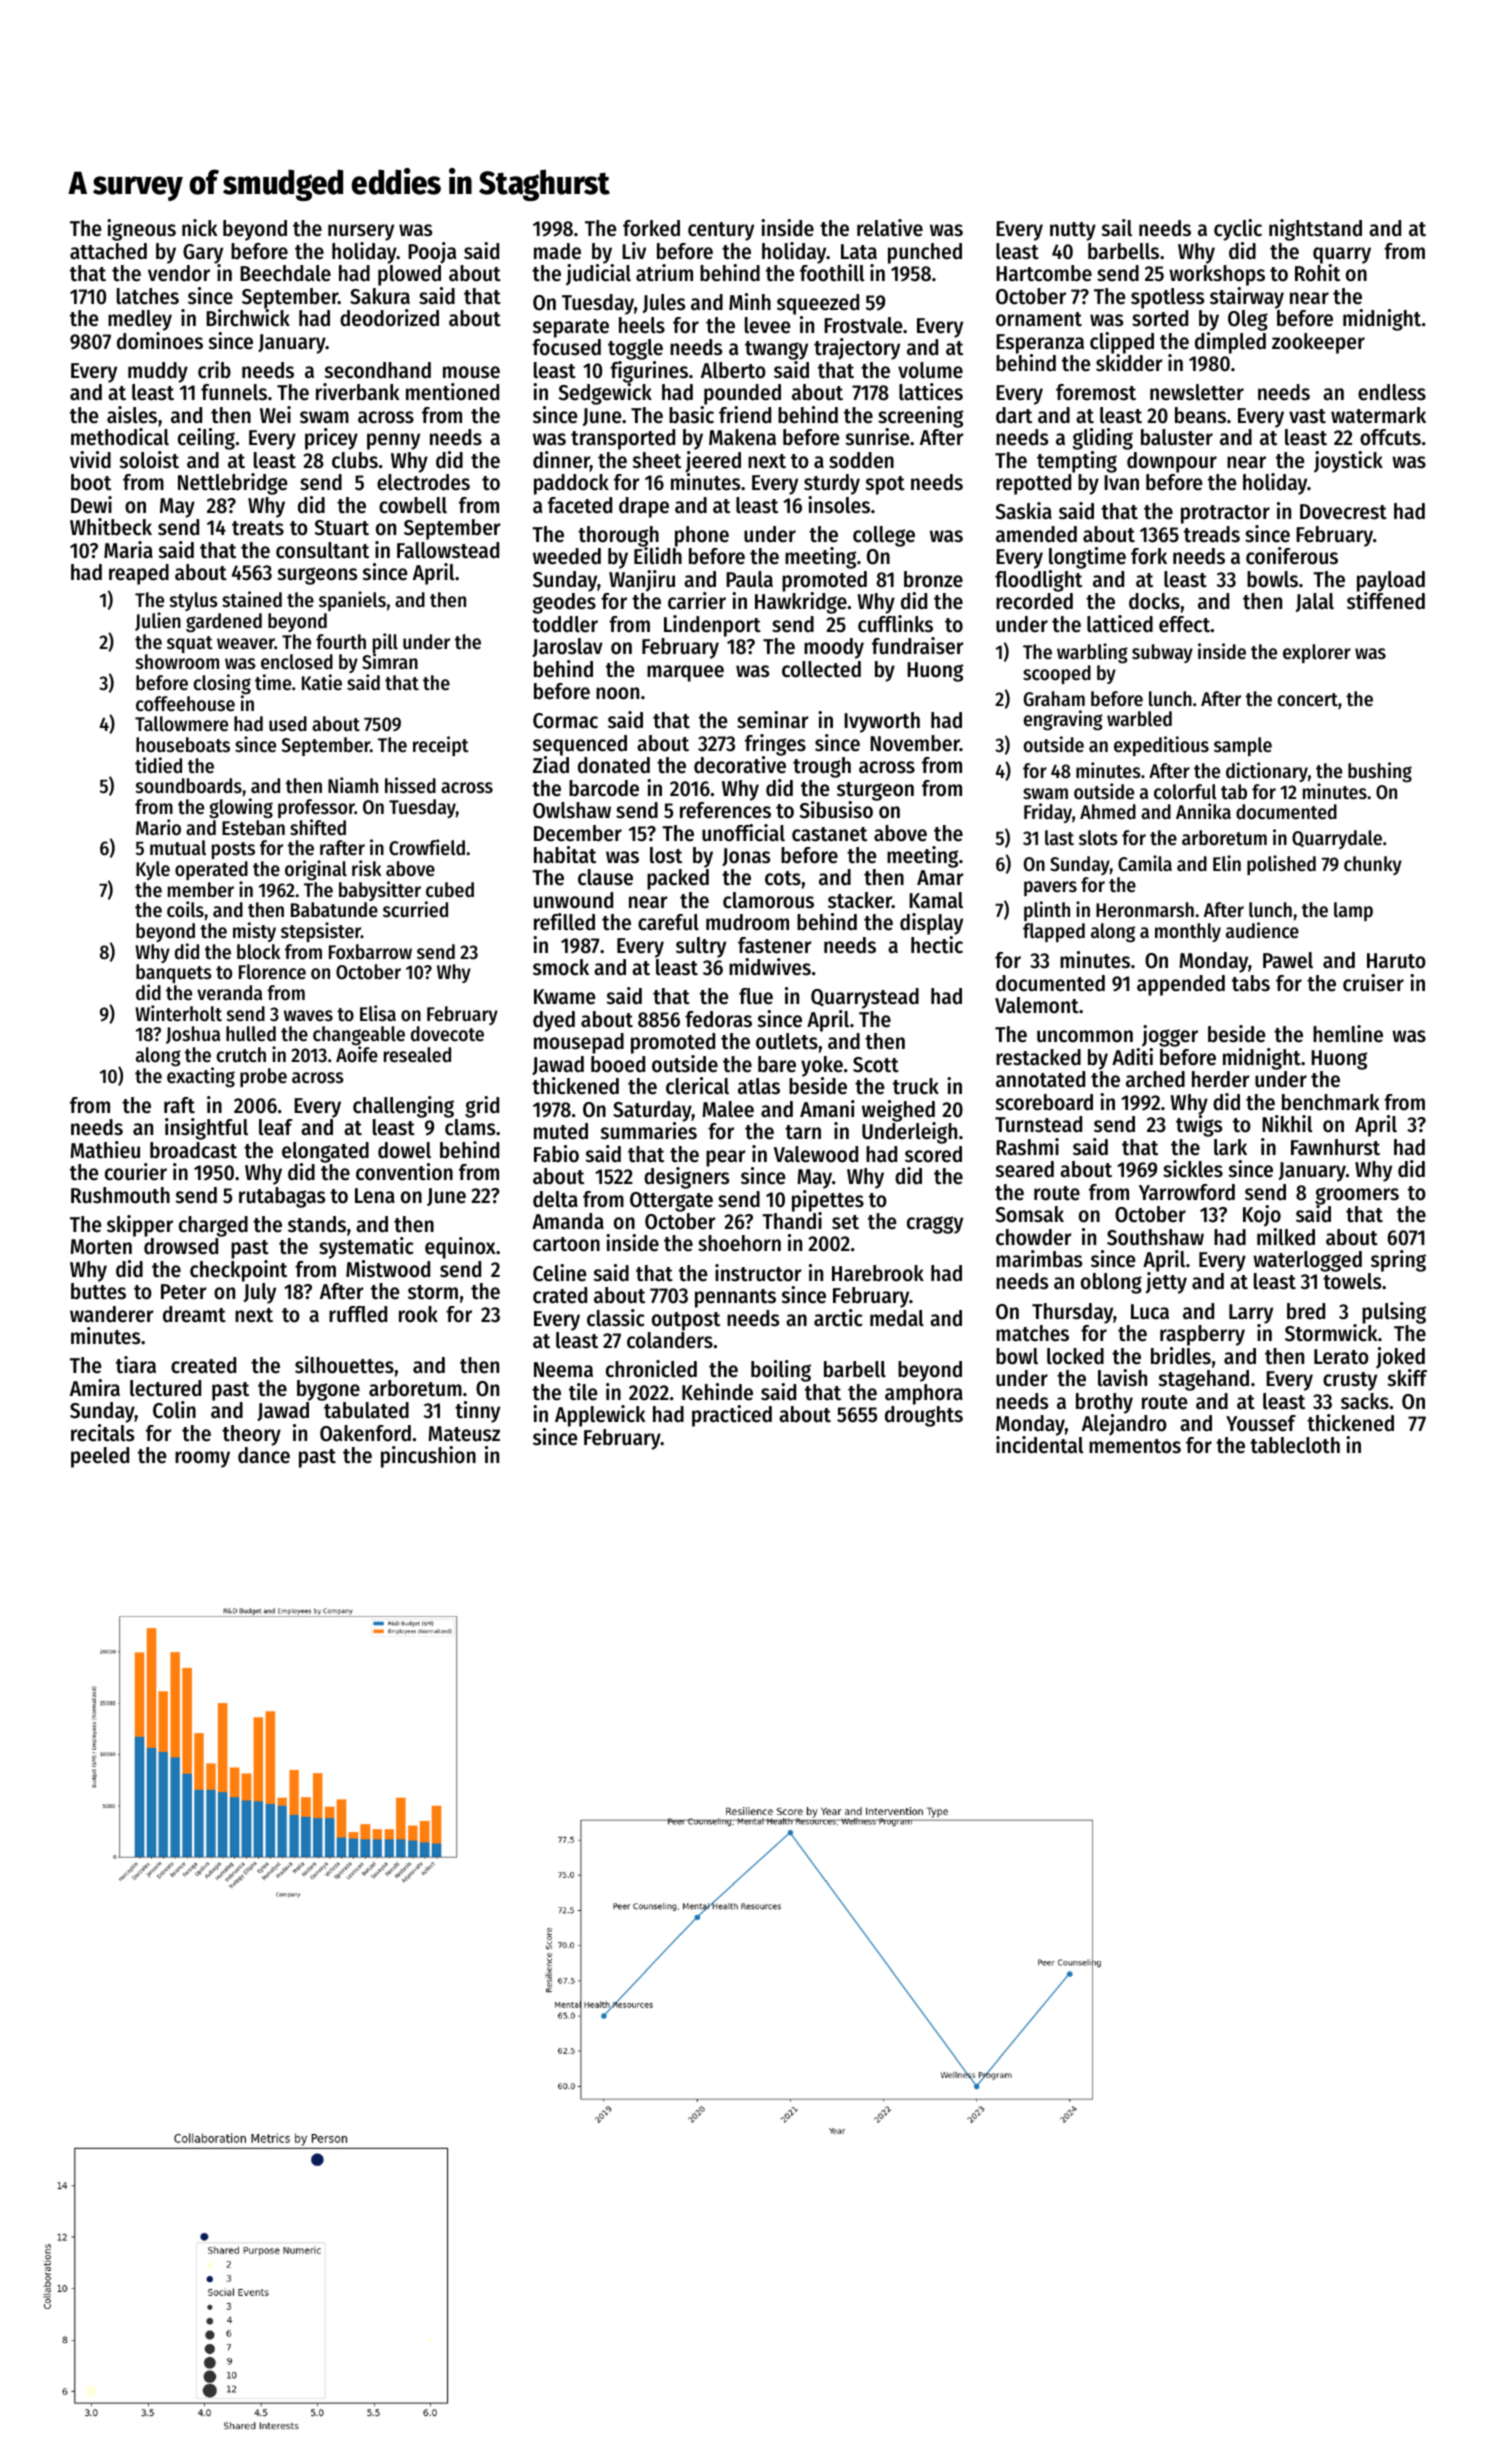  What do you see at coordinates (600, 1416) in the screenshot?
I see `Applewick` at bounding box center [600, 1416].
